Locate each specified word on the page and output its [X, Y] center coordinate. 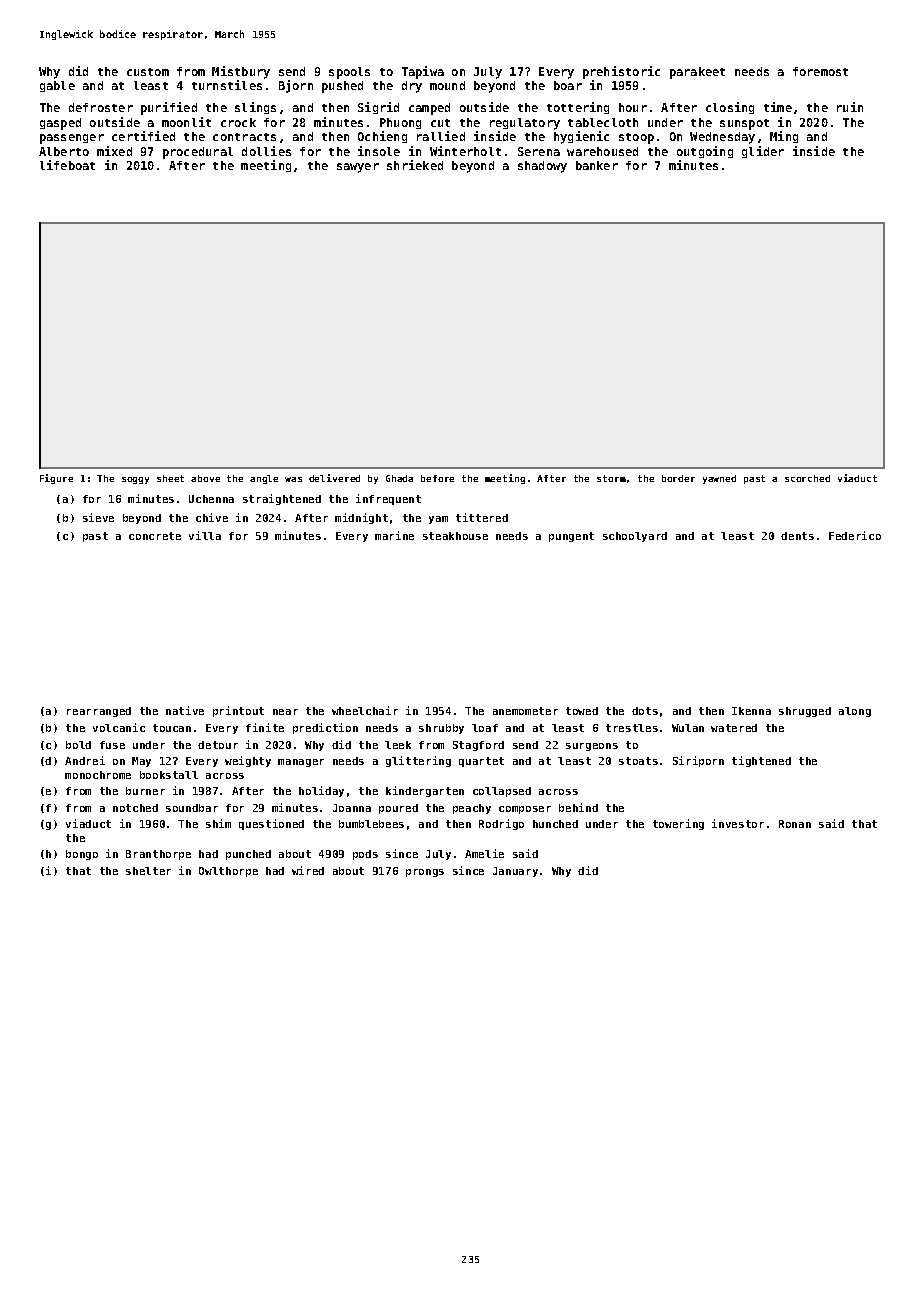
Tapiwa [423, 72]
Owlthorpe [228, 872]
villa [205, 535]
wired [308, 870]
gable [57, 86]
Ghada [399, 478]
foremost [820, 71]
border [678, 478]
